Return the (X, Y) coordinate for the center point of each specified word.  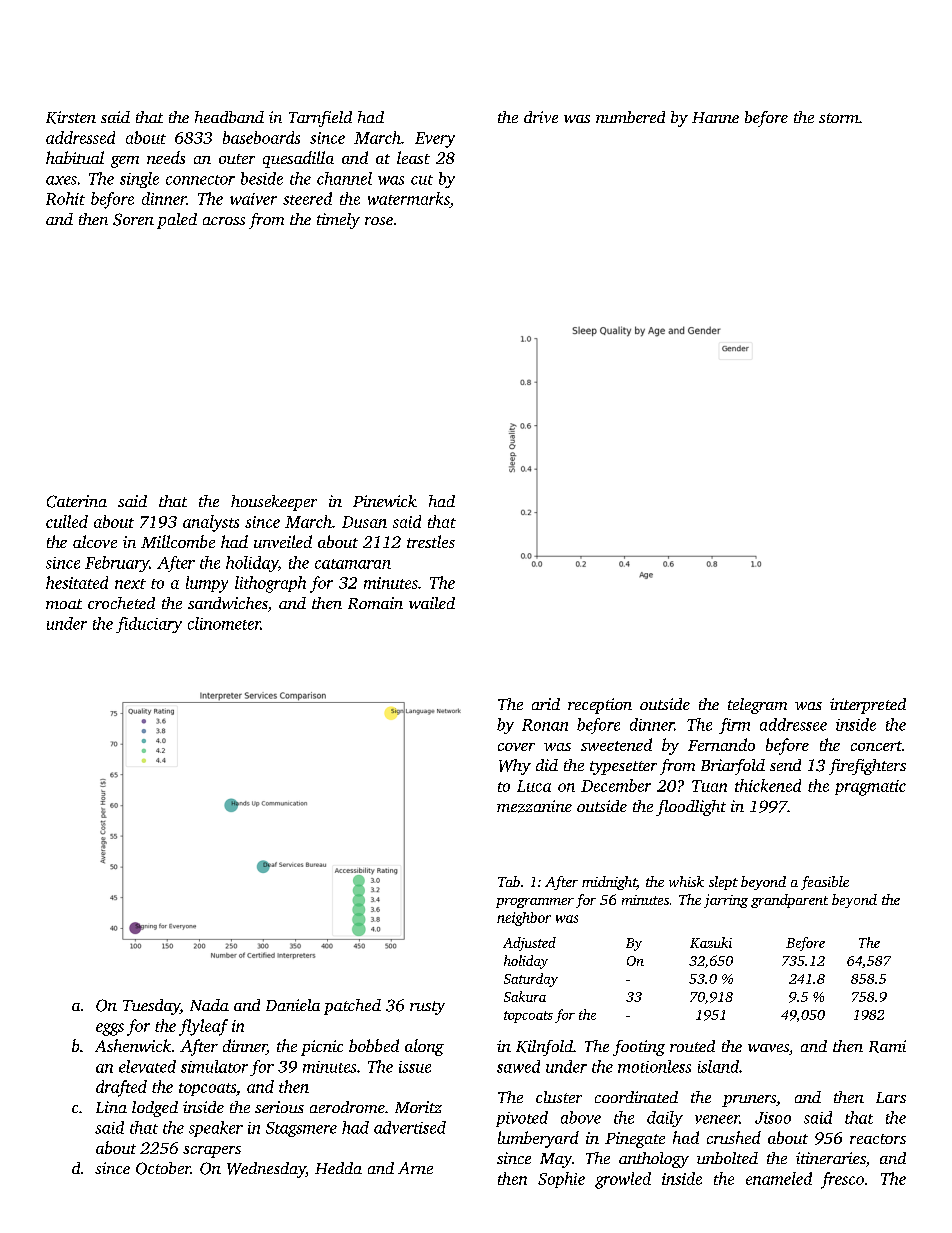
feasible (825, 883)
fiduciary (149, 625)
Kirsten (71, 117)
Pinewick (385, 501)
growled (623, 1180)
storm (839, 118)
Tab (509, 881)
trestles (431, 541)
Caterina (77, 501)
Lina (111, 1107)
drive (541, 117)
